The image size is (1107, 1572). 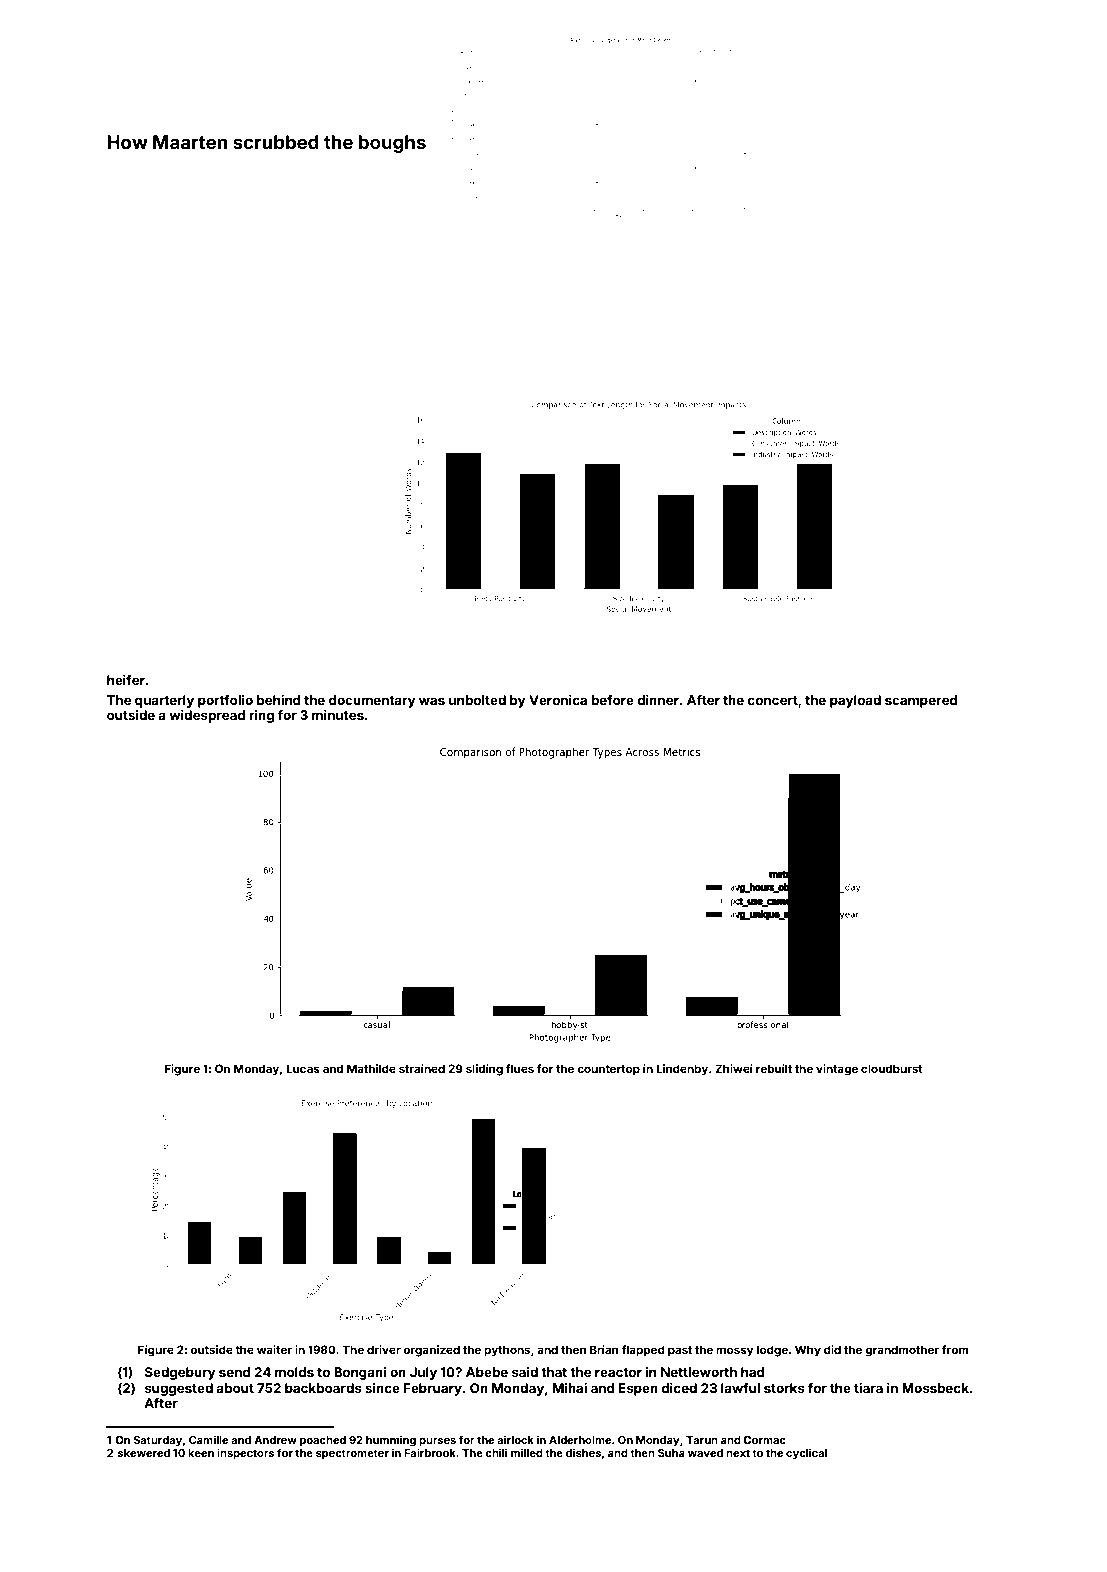 What do you see at coordinates (806, 1454) in the document?
I see `cyclical` at bounding box center [806, 1454].
